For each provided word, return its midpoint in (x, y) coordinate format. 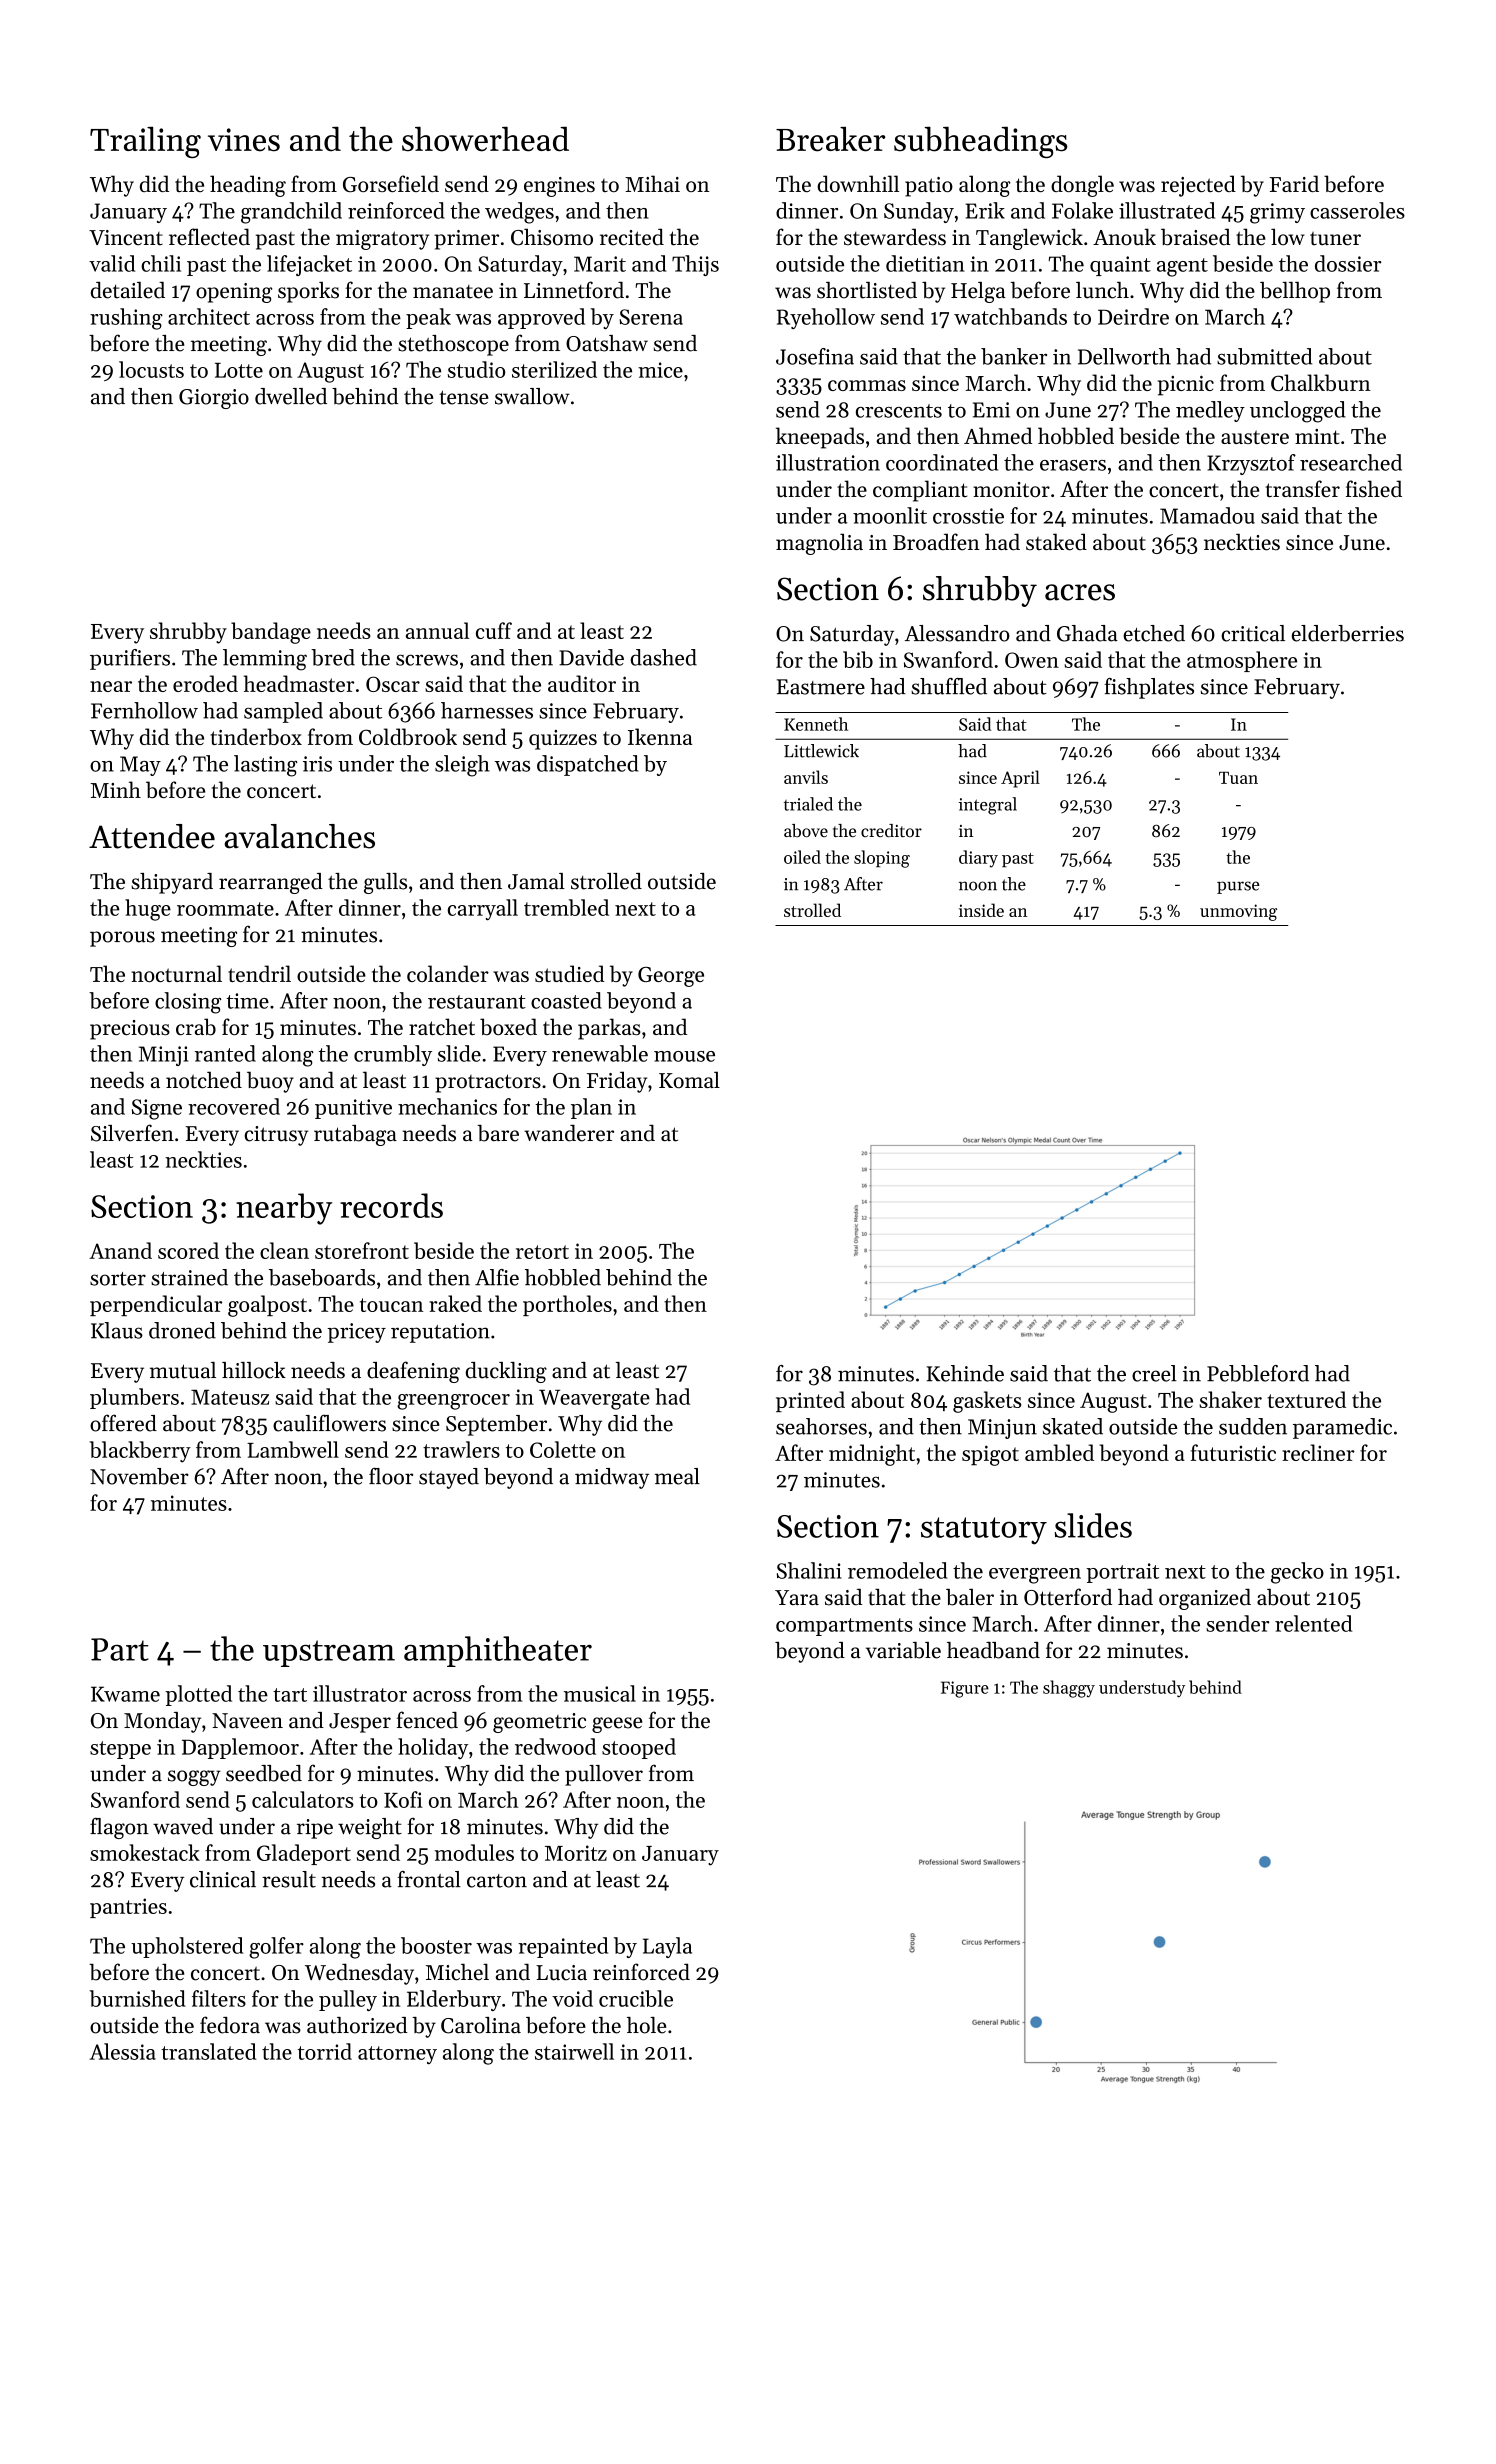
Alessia (123, 2051)
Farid (1294, 183)
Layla (667, 1947)
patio (929, 187)
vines (244, 140)
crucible (636, 1998)
